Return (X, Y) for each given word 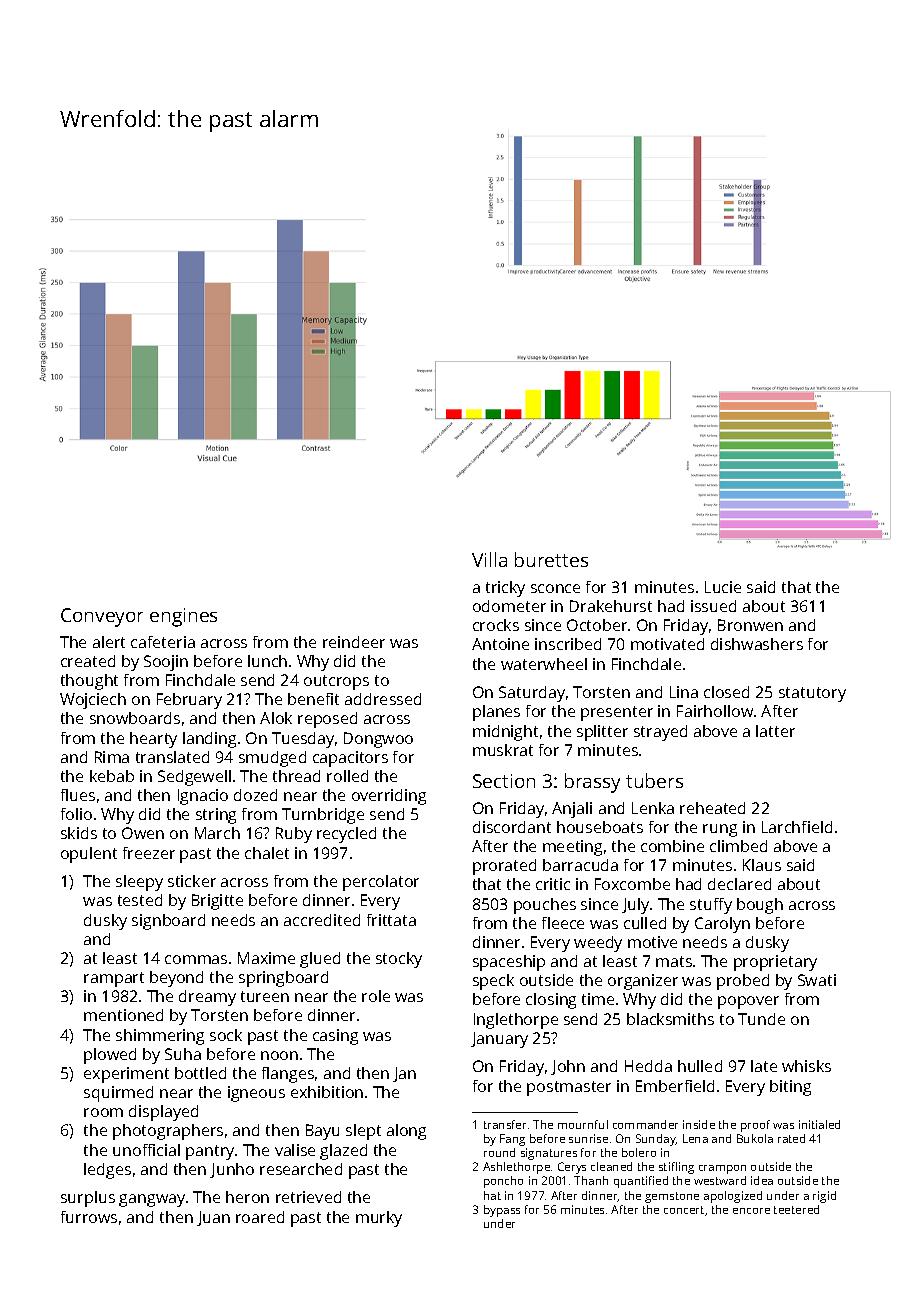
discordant (512, 827)
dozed (255, 795)
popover (748, 1002)
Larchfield (797, 827)
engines (183, 617)
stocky (399, 960)
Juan (213, 1218)
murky (379, 1219)
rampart (114, 979)
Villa (489, 559)
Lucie (723, 587)
